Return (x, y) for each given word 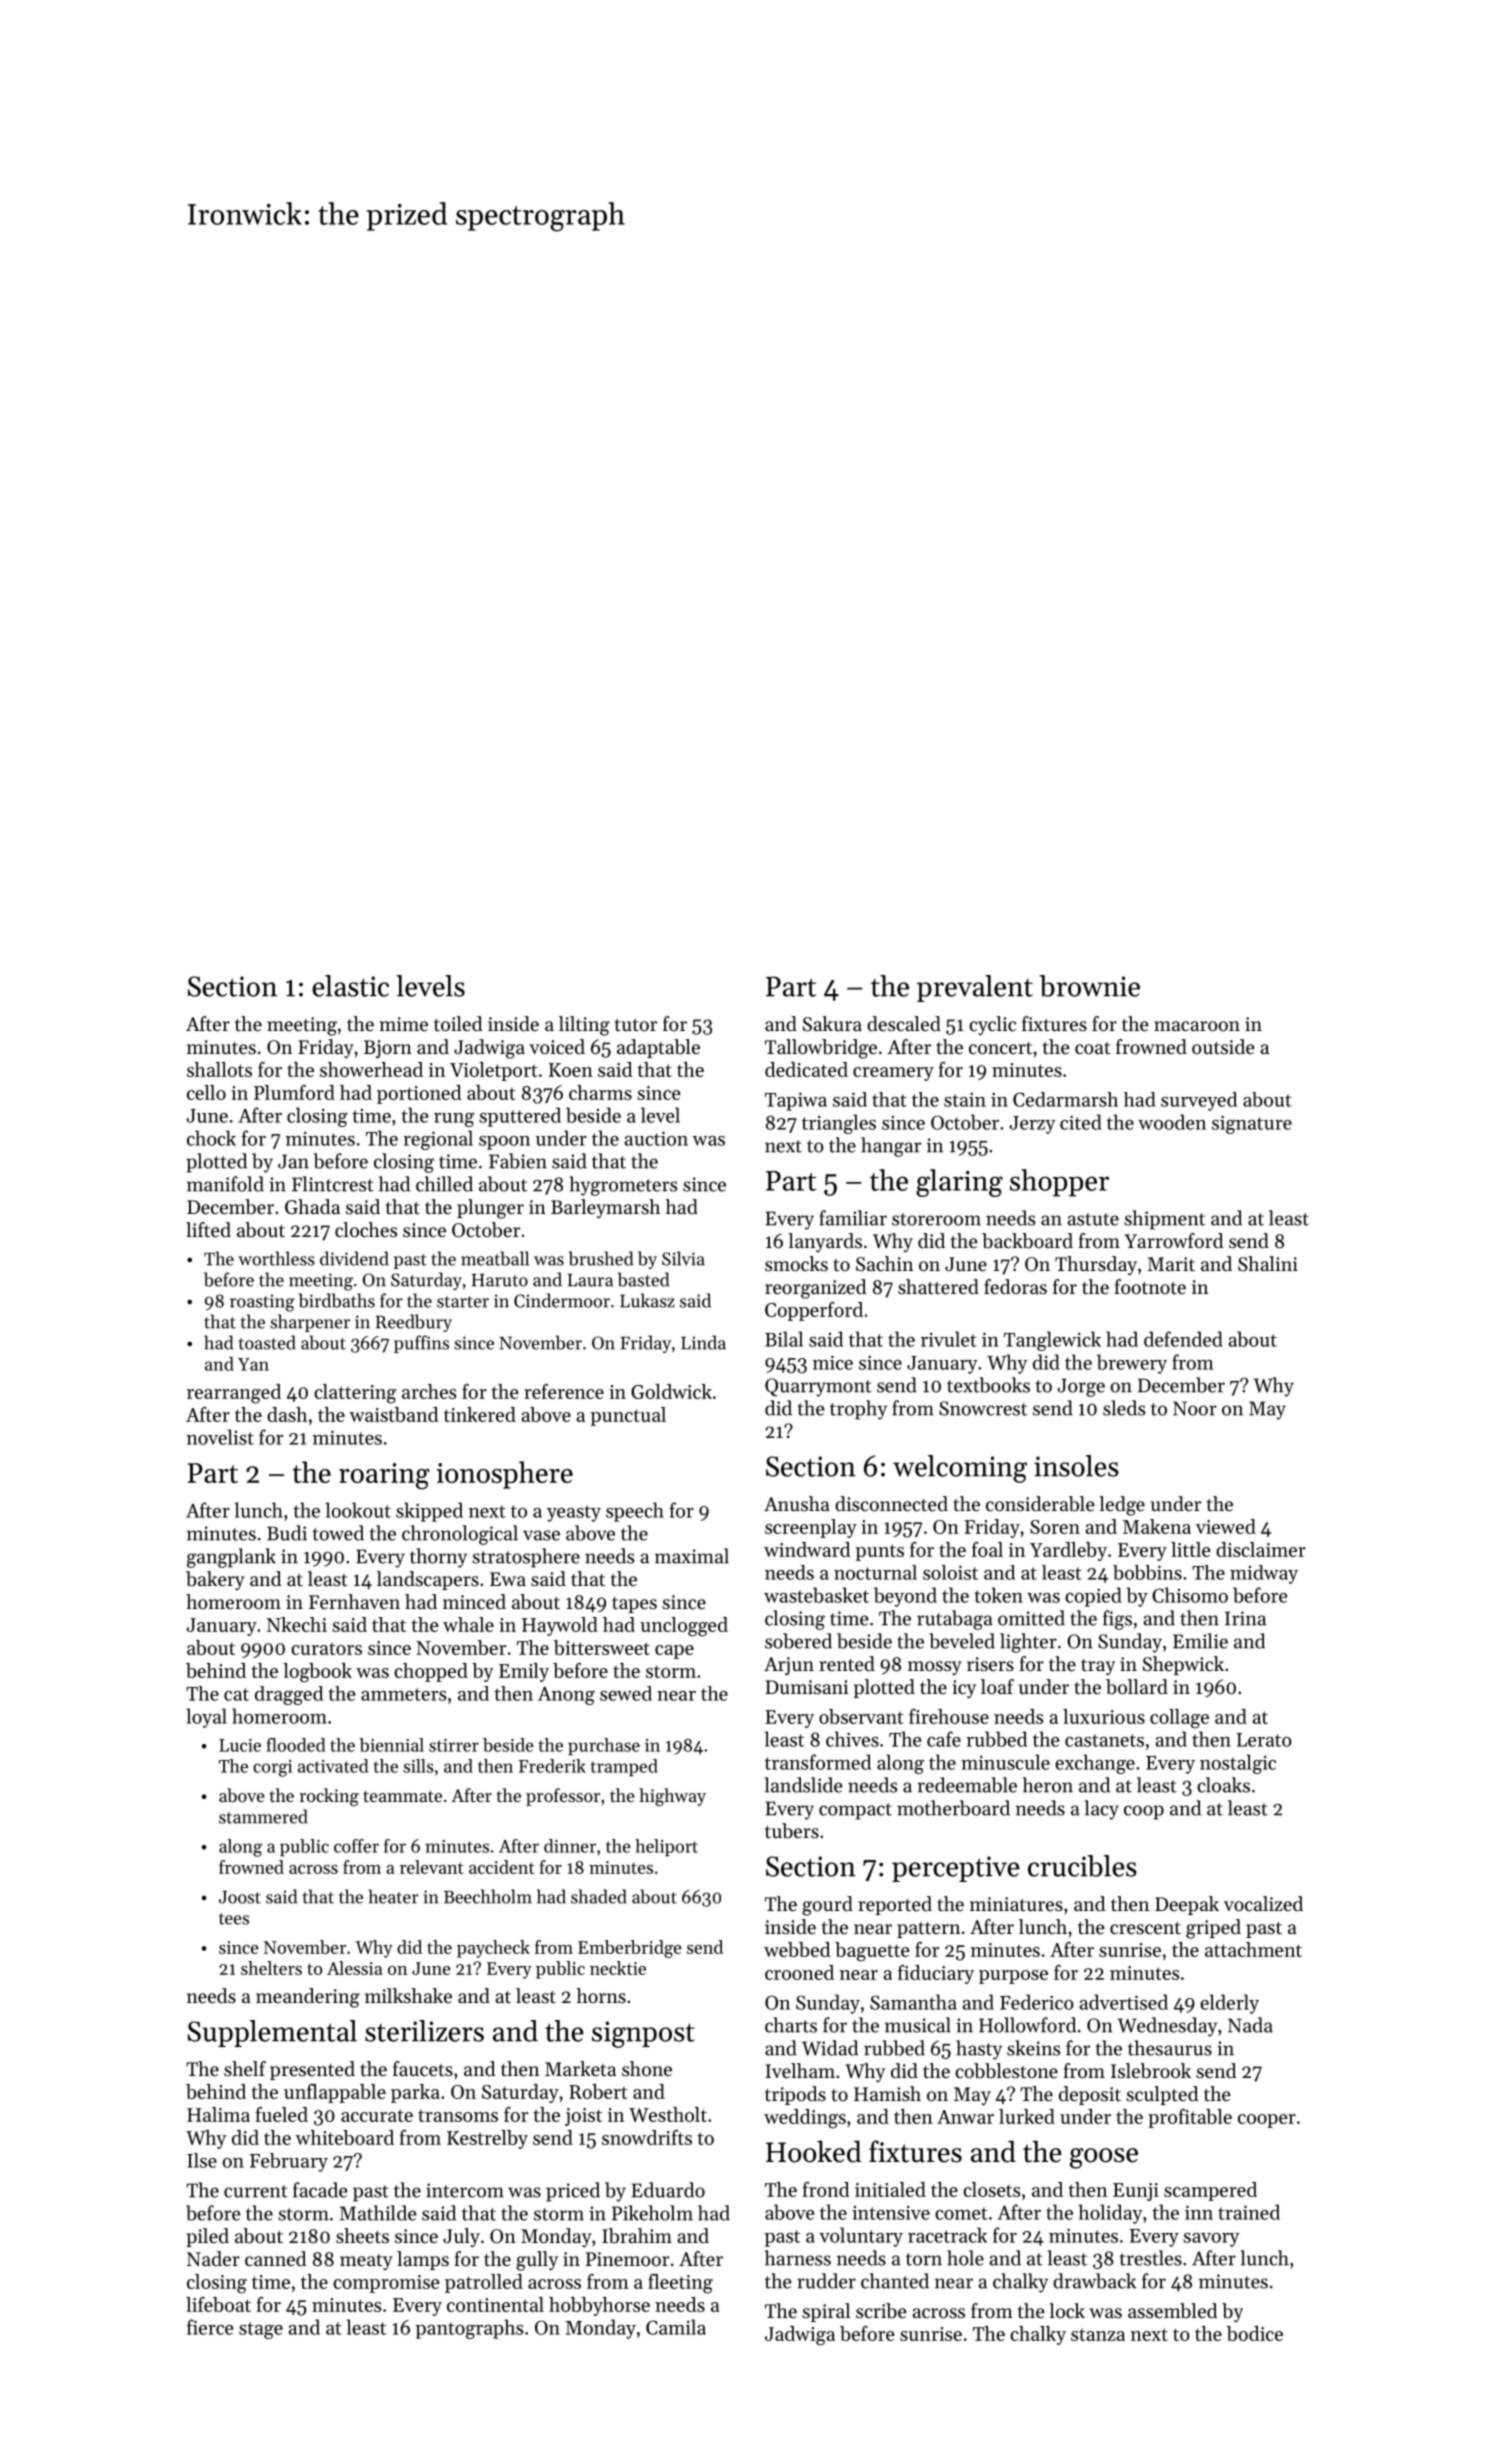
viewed (1226, 1526)
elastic (350, 986)
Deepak (1187, 1905)
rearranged (234, 1394)
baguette (872, 1952)
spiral (826, 2312)
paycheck (493, 1949)
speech (635, 1512)
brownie (1089, 986)
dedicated (806, 1069)
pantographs (469, 2329)
